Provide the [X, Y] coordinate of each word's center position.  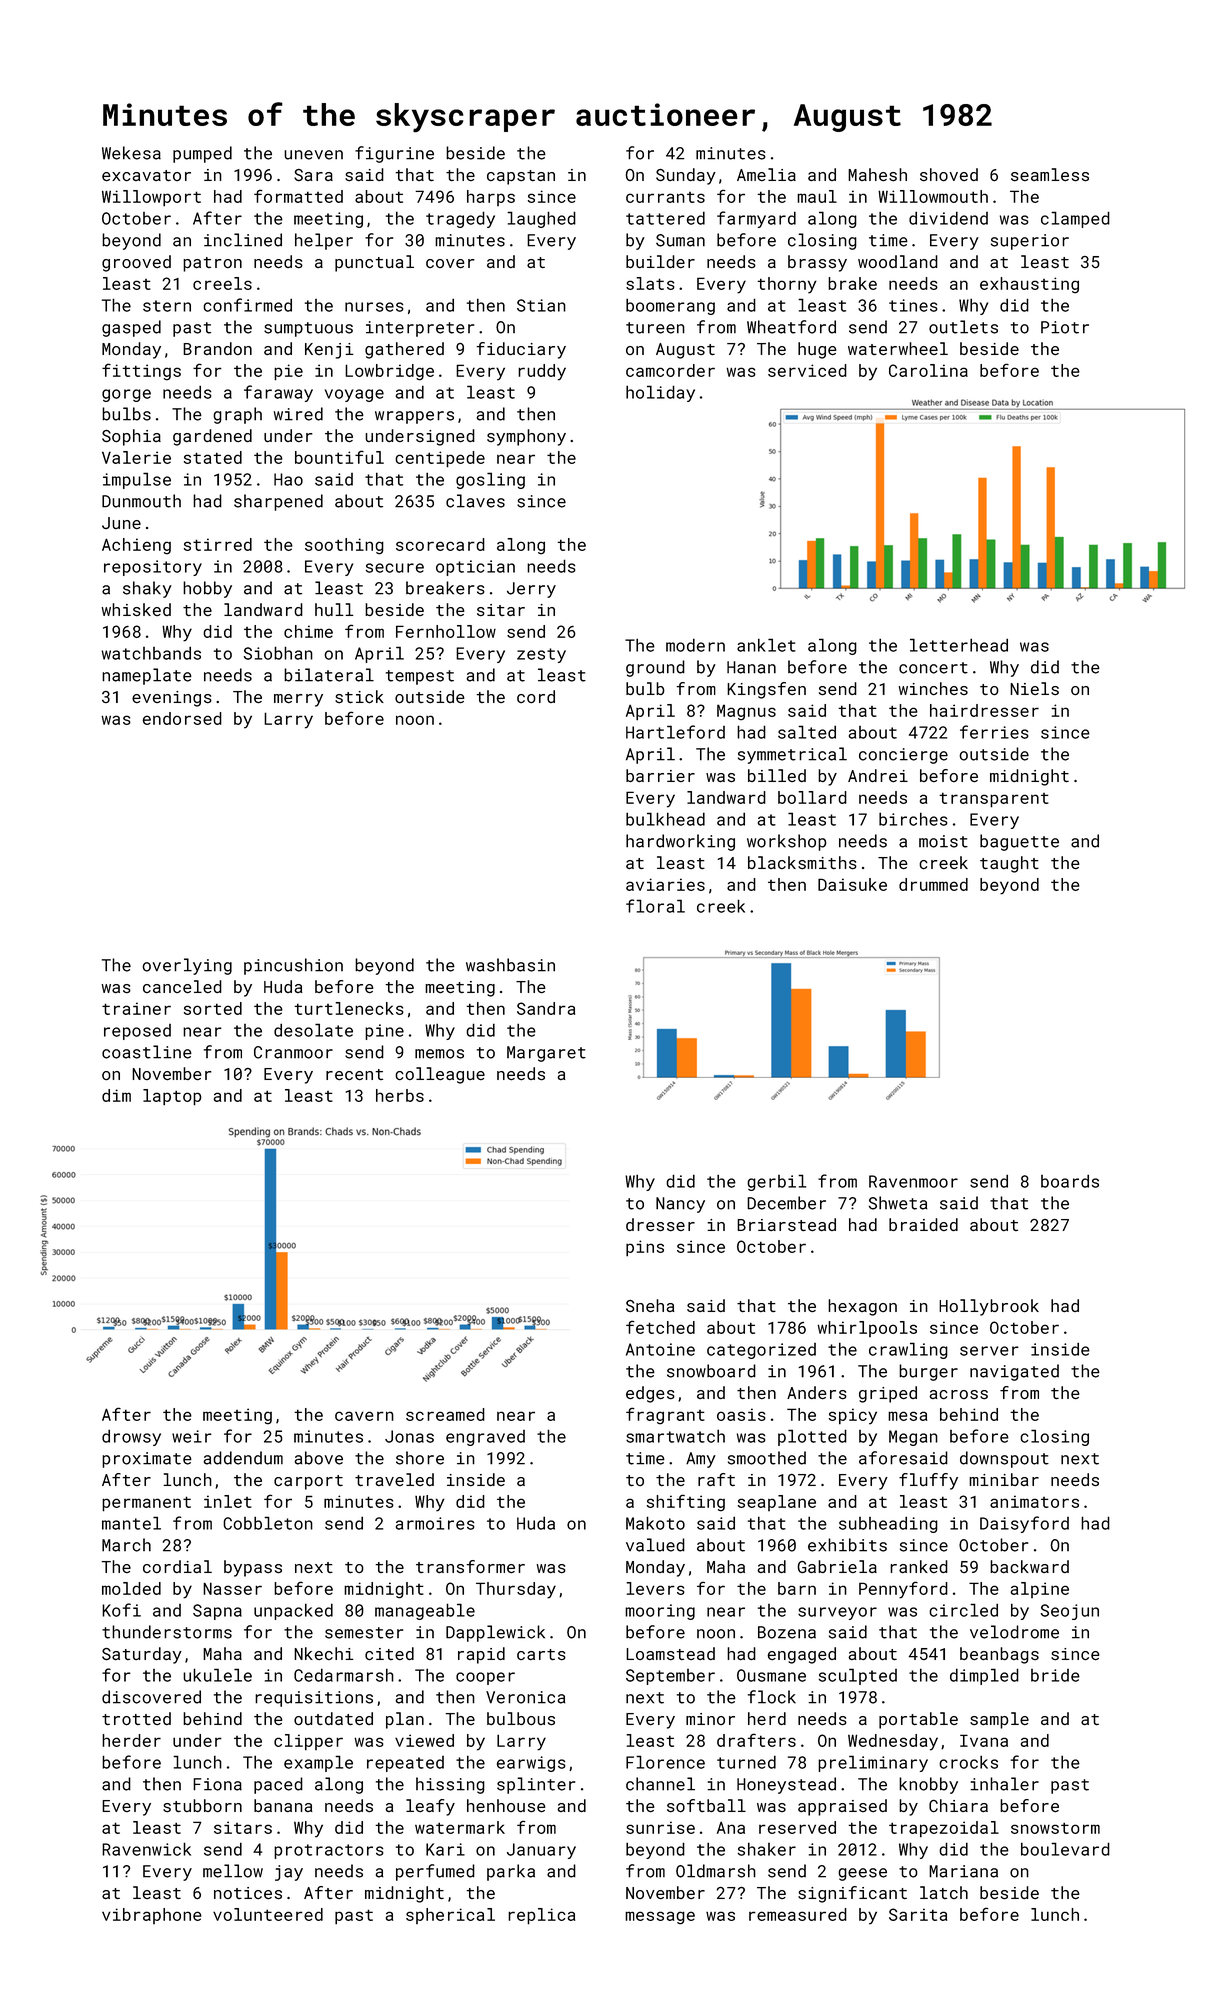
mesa [908, 1416]
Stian [541, 305]
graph [237, 415]
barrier [660, 775]
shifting [686, 1503]
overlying [187, 966]
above [318, 1458]
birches [913, 819]
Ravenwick [146, 1849]
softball [706, 1806]
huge [817, 350]
